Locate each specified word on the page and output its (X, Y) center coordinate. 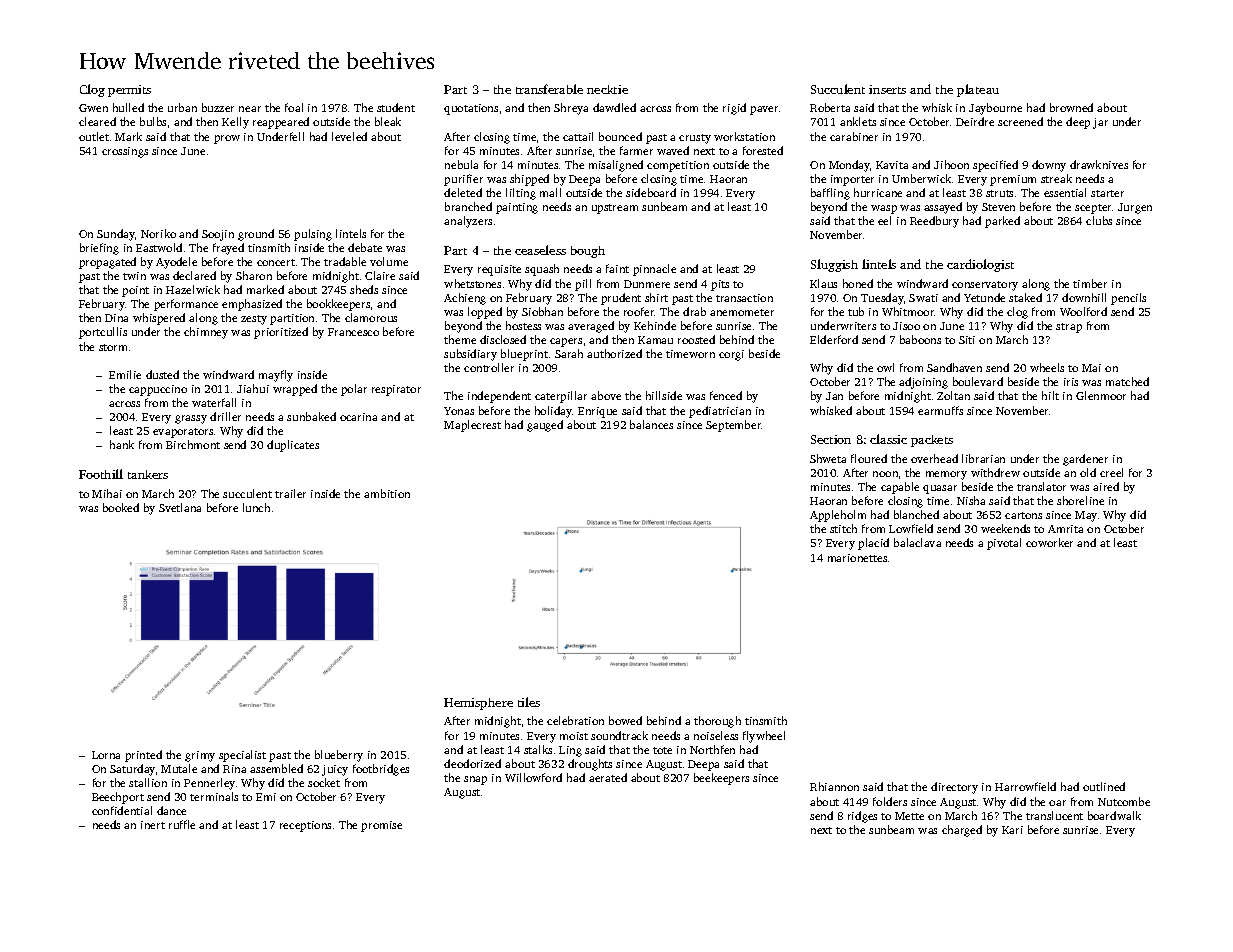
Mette (909, 816)
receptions (305, 826)
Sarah (569, 353)
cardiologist (980, 265)
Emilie (125, 374)
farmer (636, 150)
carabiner (854, 136)
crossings (125, 152)
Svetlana (180, 507)
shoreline (1080, 500)
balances (651, 424)
